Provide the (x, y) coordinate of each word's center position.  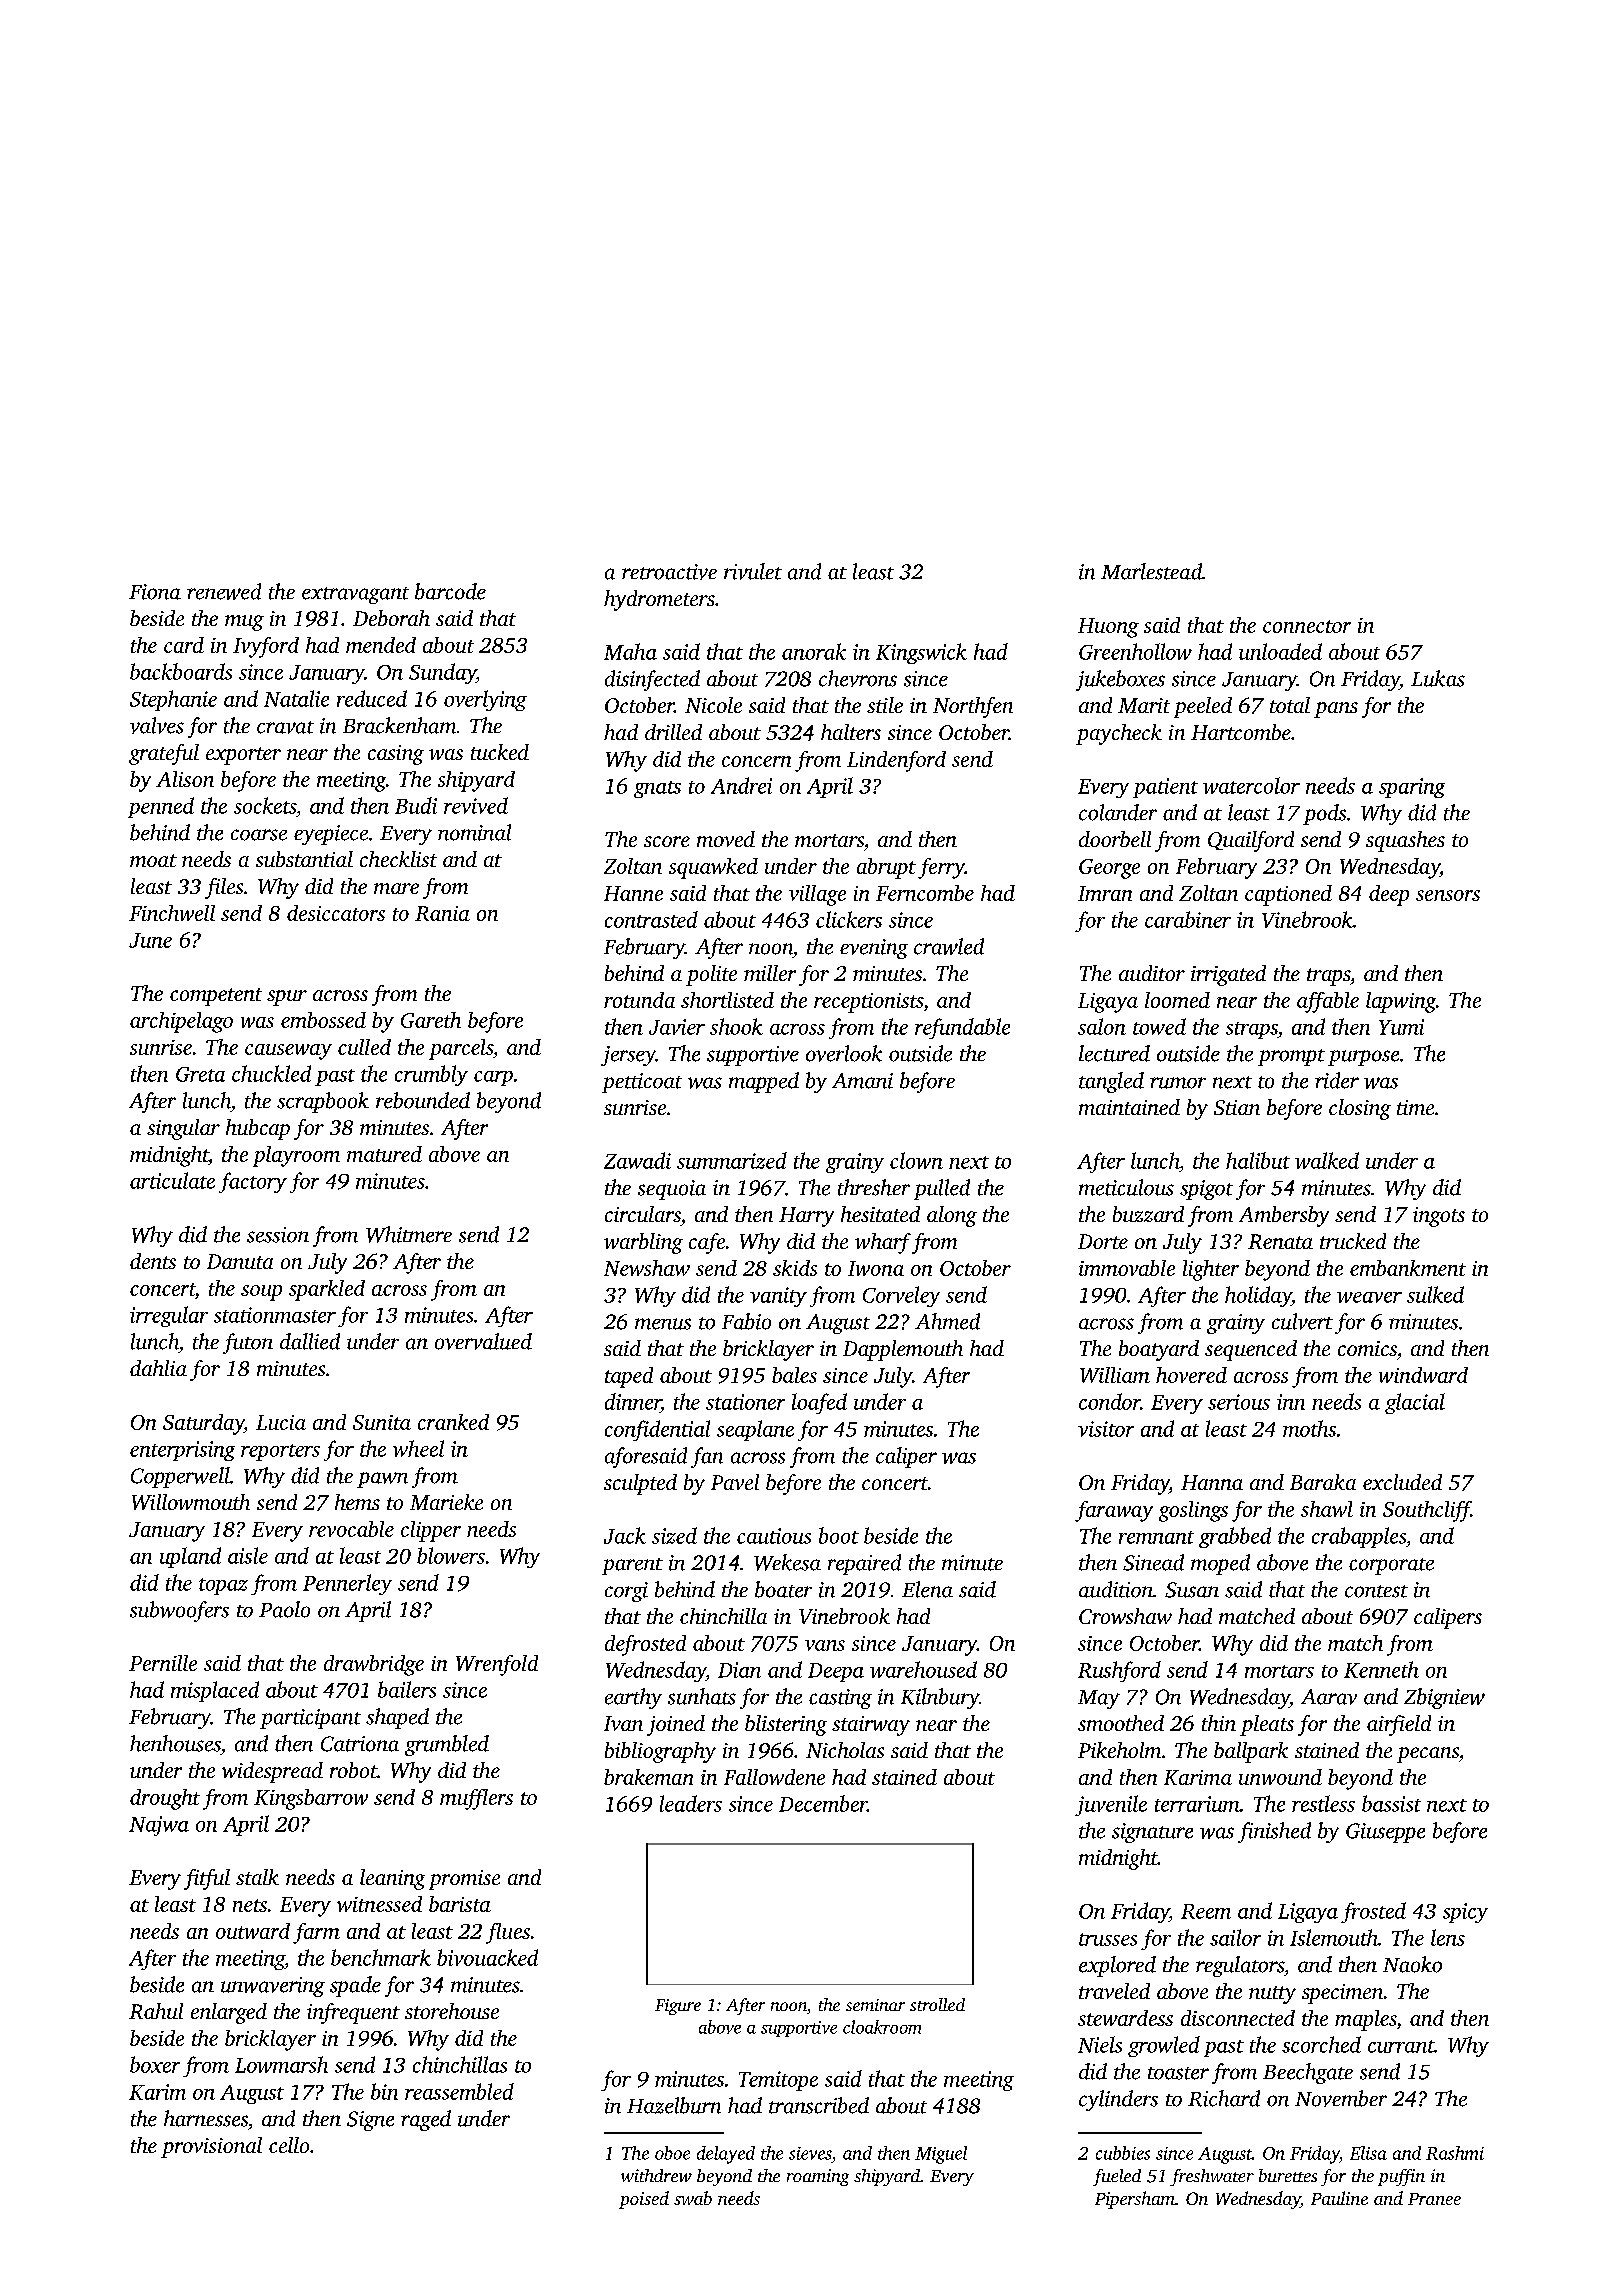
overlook (844, 1053)
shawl (1327, 1509)
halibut (1258, 1160)
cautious (774, 1536)
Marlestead (1151, 571)
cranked (453, 1422)
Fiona (155, 592)
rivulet (753, 571)
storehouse (452, 2011)
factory (253, 1182)
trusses (1108, 1939)
